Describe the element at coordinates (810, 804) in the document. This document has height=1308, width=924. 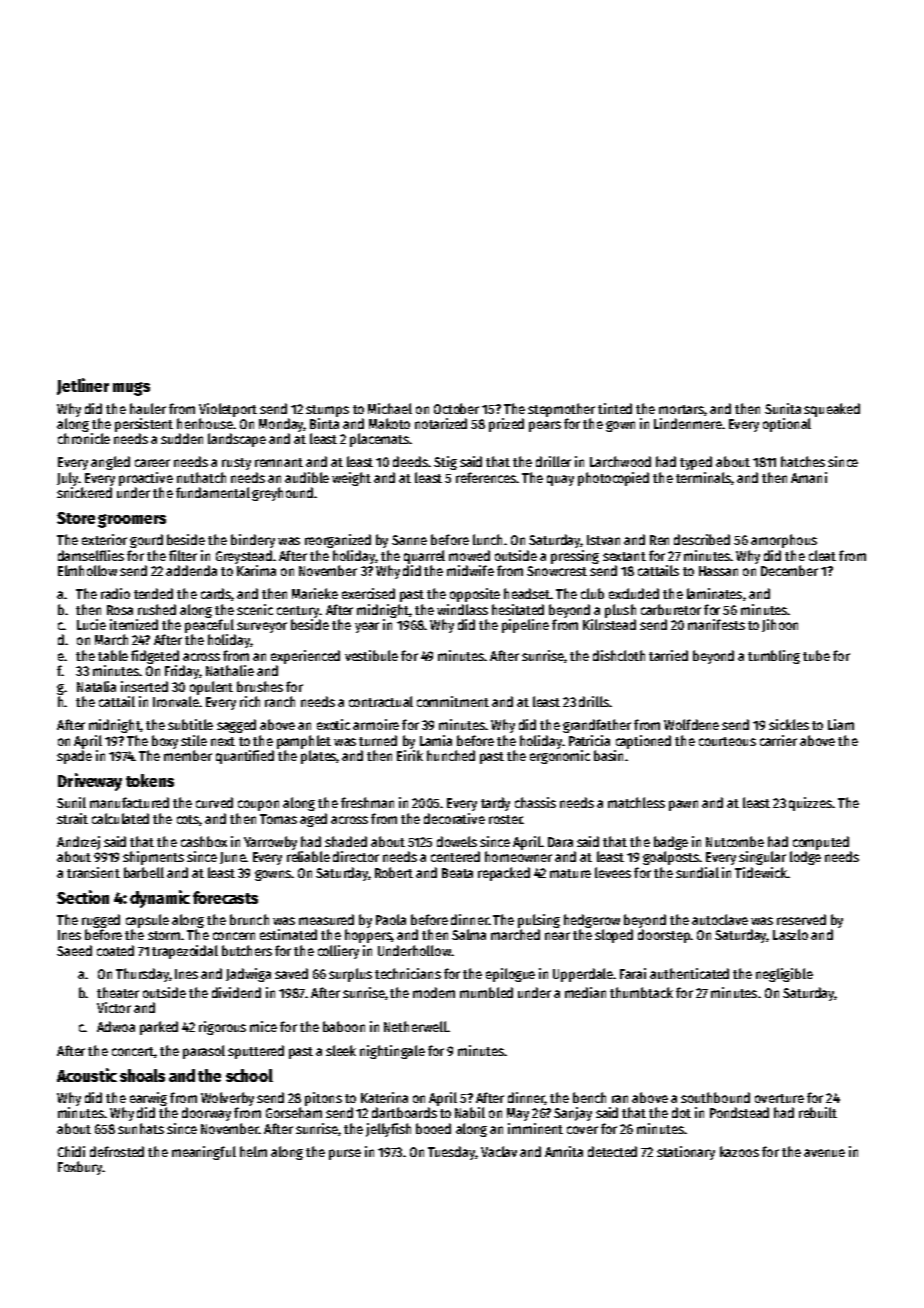
I see `quizzes` at that location.
